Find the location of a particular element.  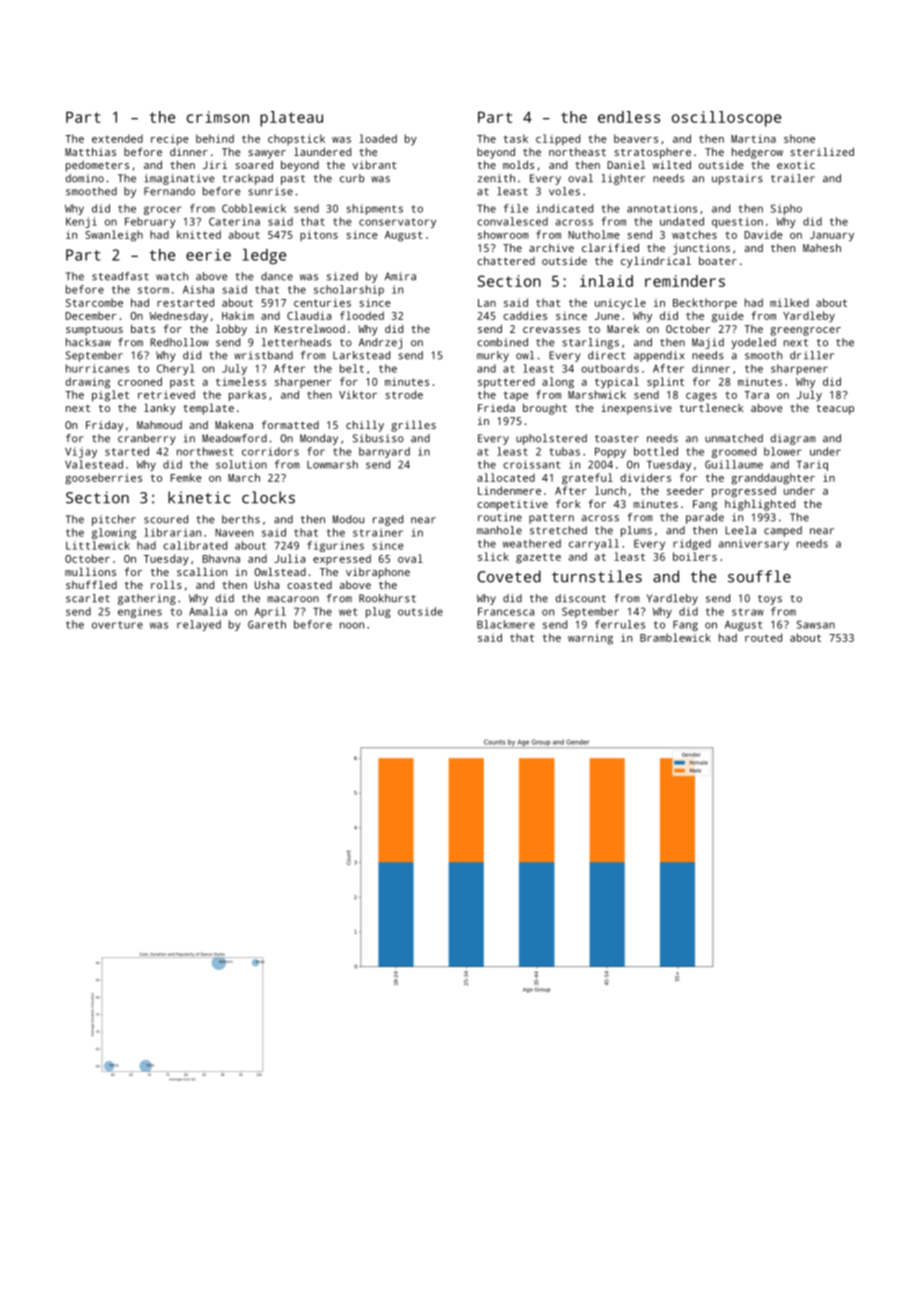

Mahesh is located at coordinates (822, 248).
